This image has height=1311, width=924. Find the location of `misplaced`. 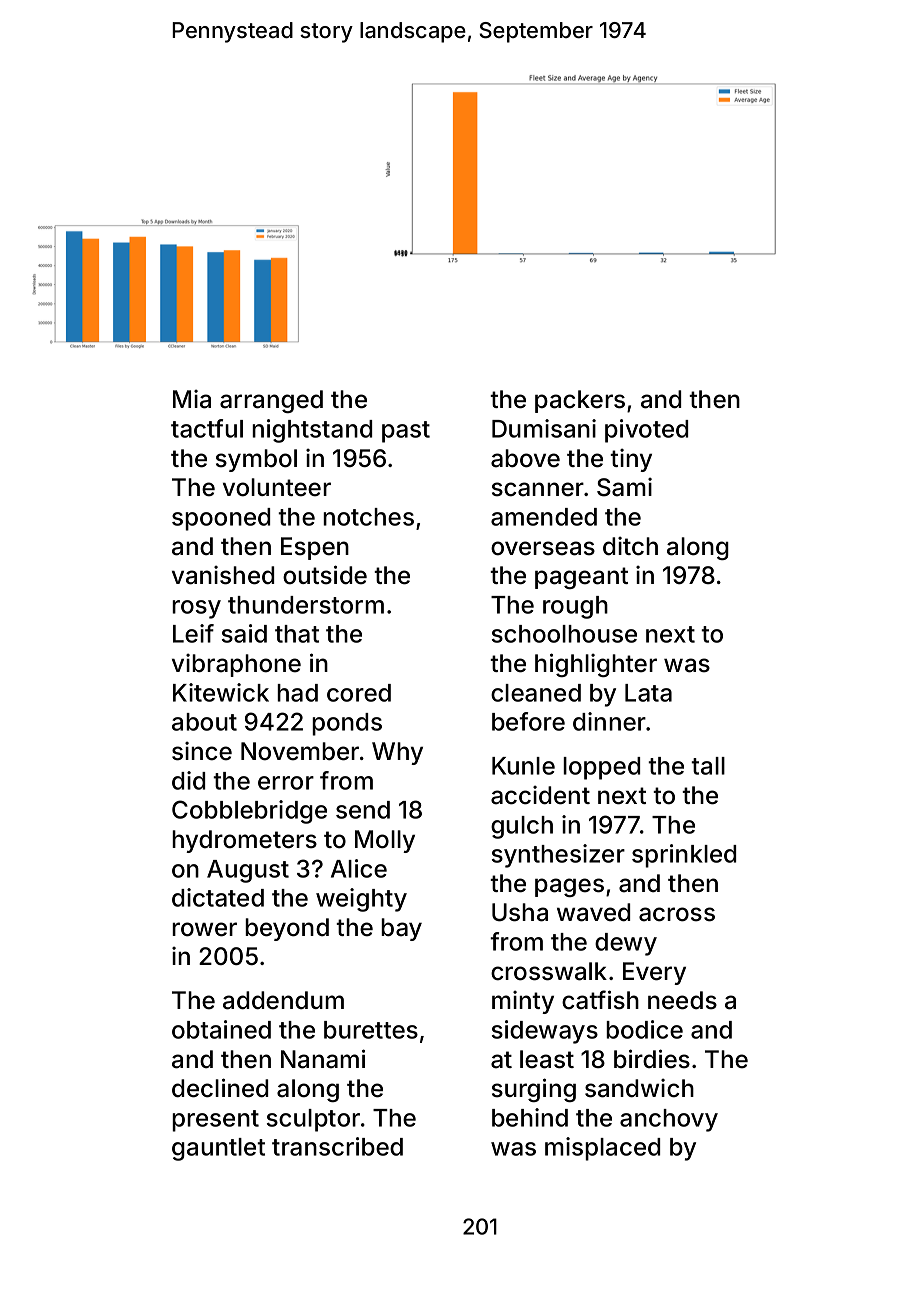

misplaced is located at coordinates (602, 1149).
